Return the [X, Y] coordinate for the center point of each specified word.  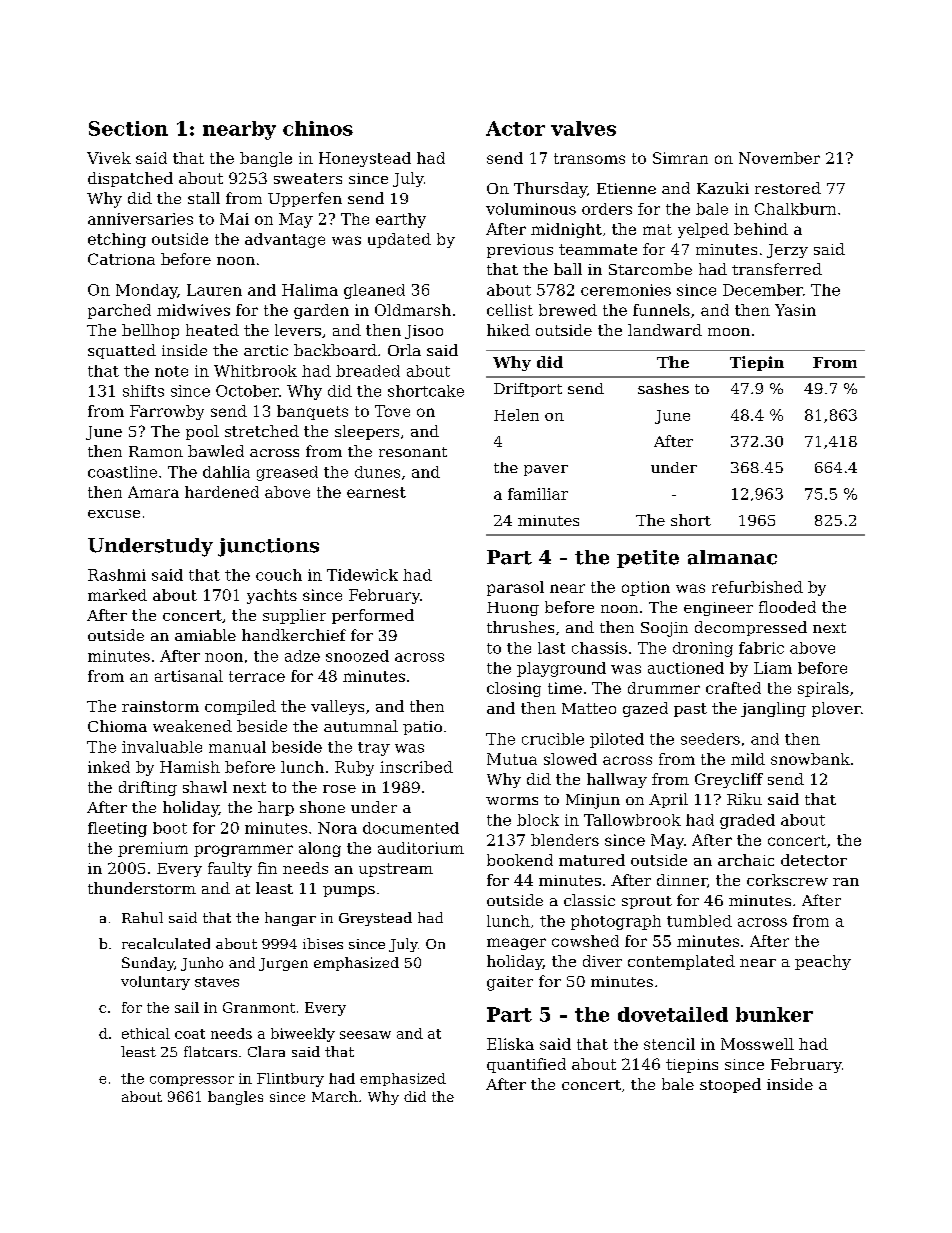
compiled [240, 707]
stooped [730, 1085]
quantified [526, 1065]
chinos [318, 128]
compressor [192, 1081]
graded [747, 821]
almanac [732, 557]
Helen [516, 415]
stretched [262, 431]
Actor [515, 128]
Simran [680, 158]
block [538, 820]
